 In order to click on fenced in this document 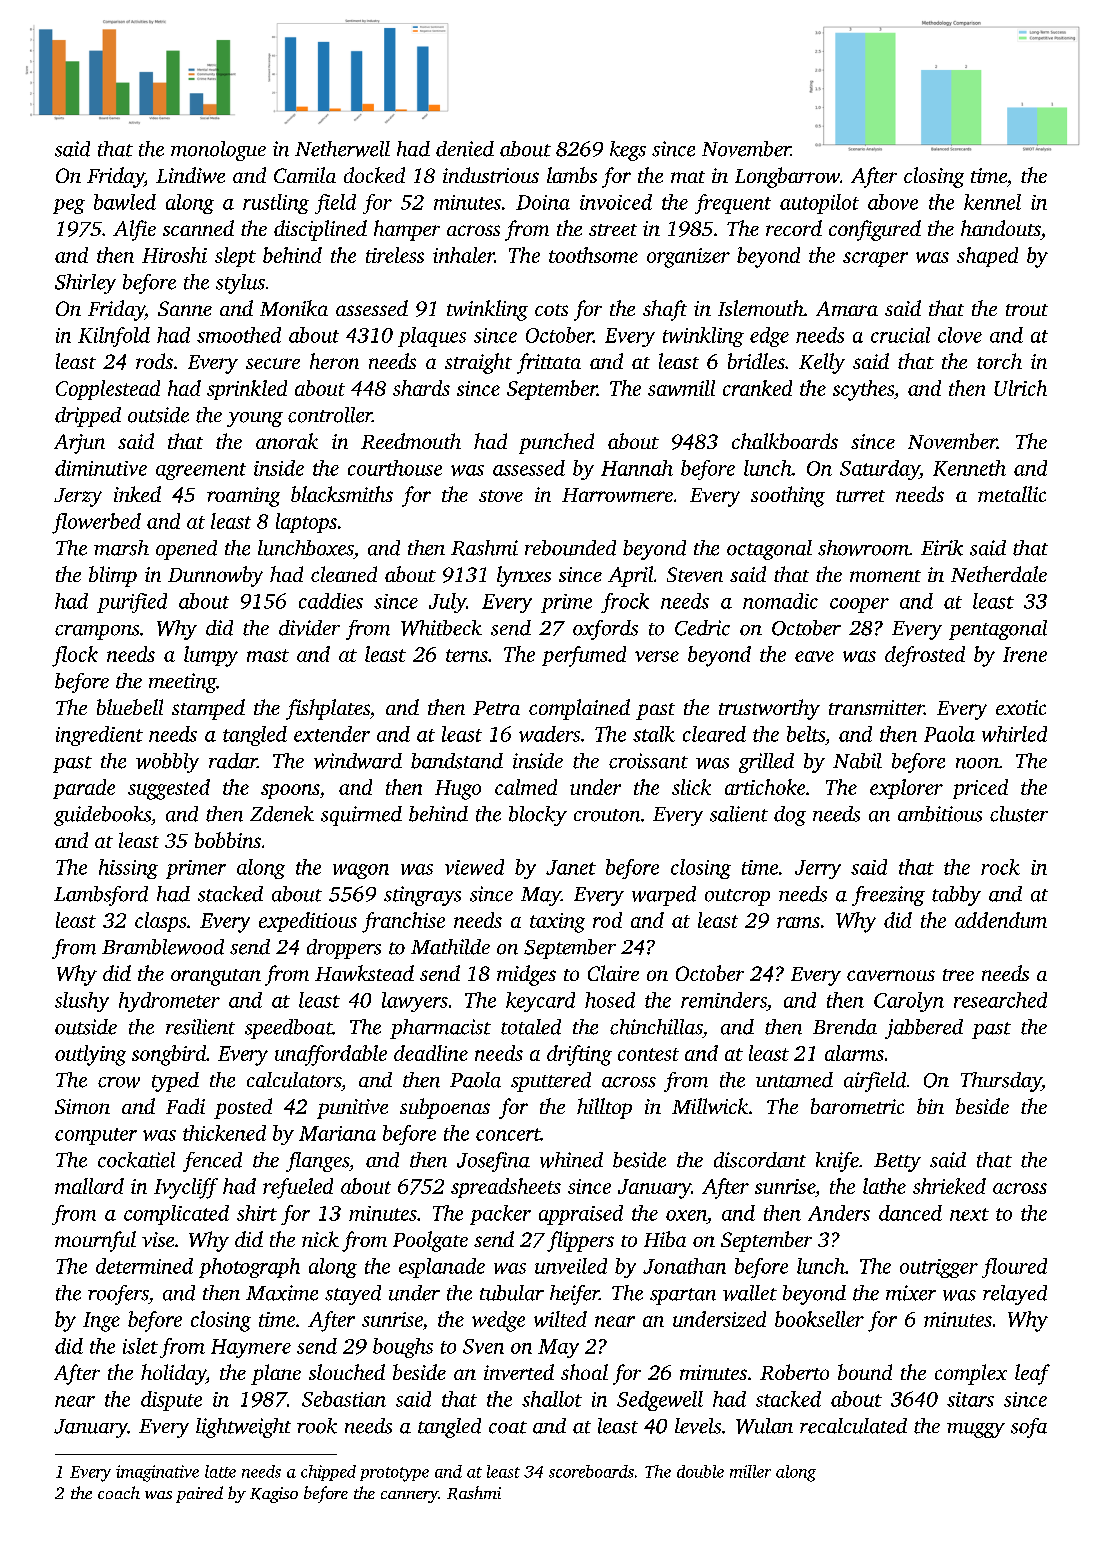, I will do `click(212, 1162)`.
